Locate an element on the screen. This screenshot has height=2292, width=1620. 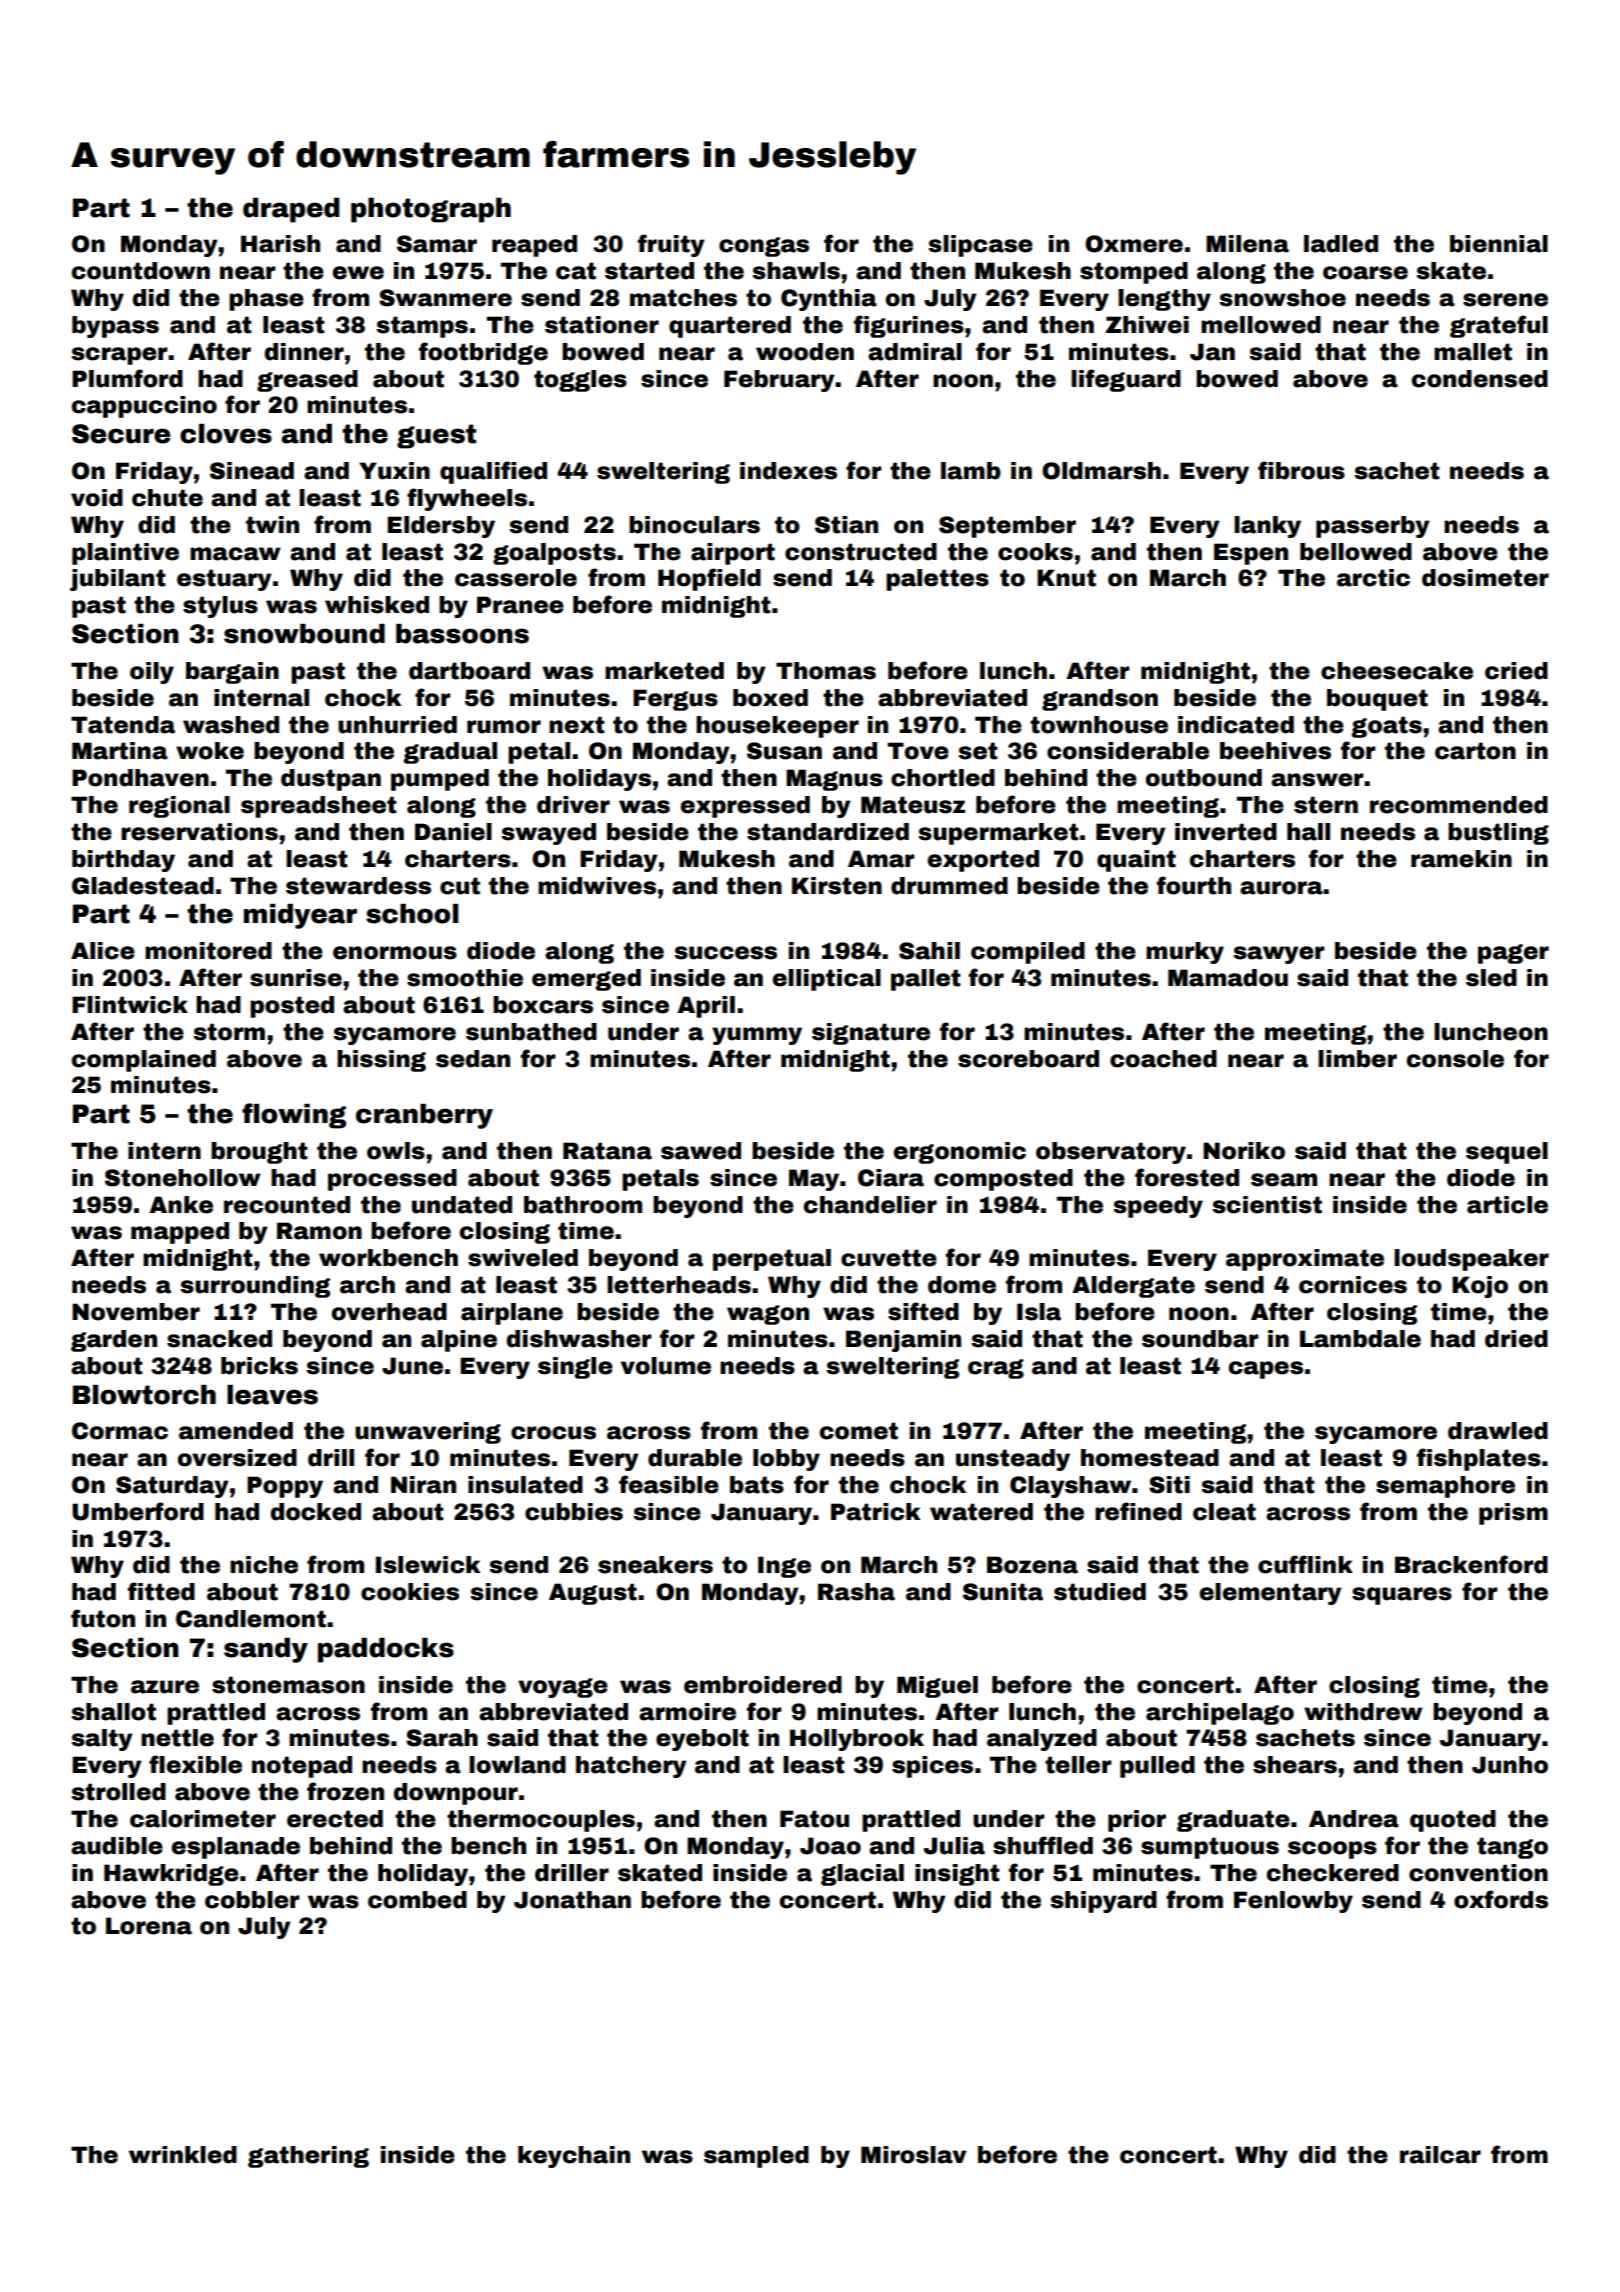
watered is located at coordinates (981, 1512).
